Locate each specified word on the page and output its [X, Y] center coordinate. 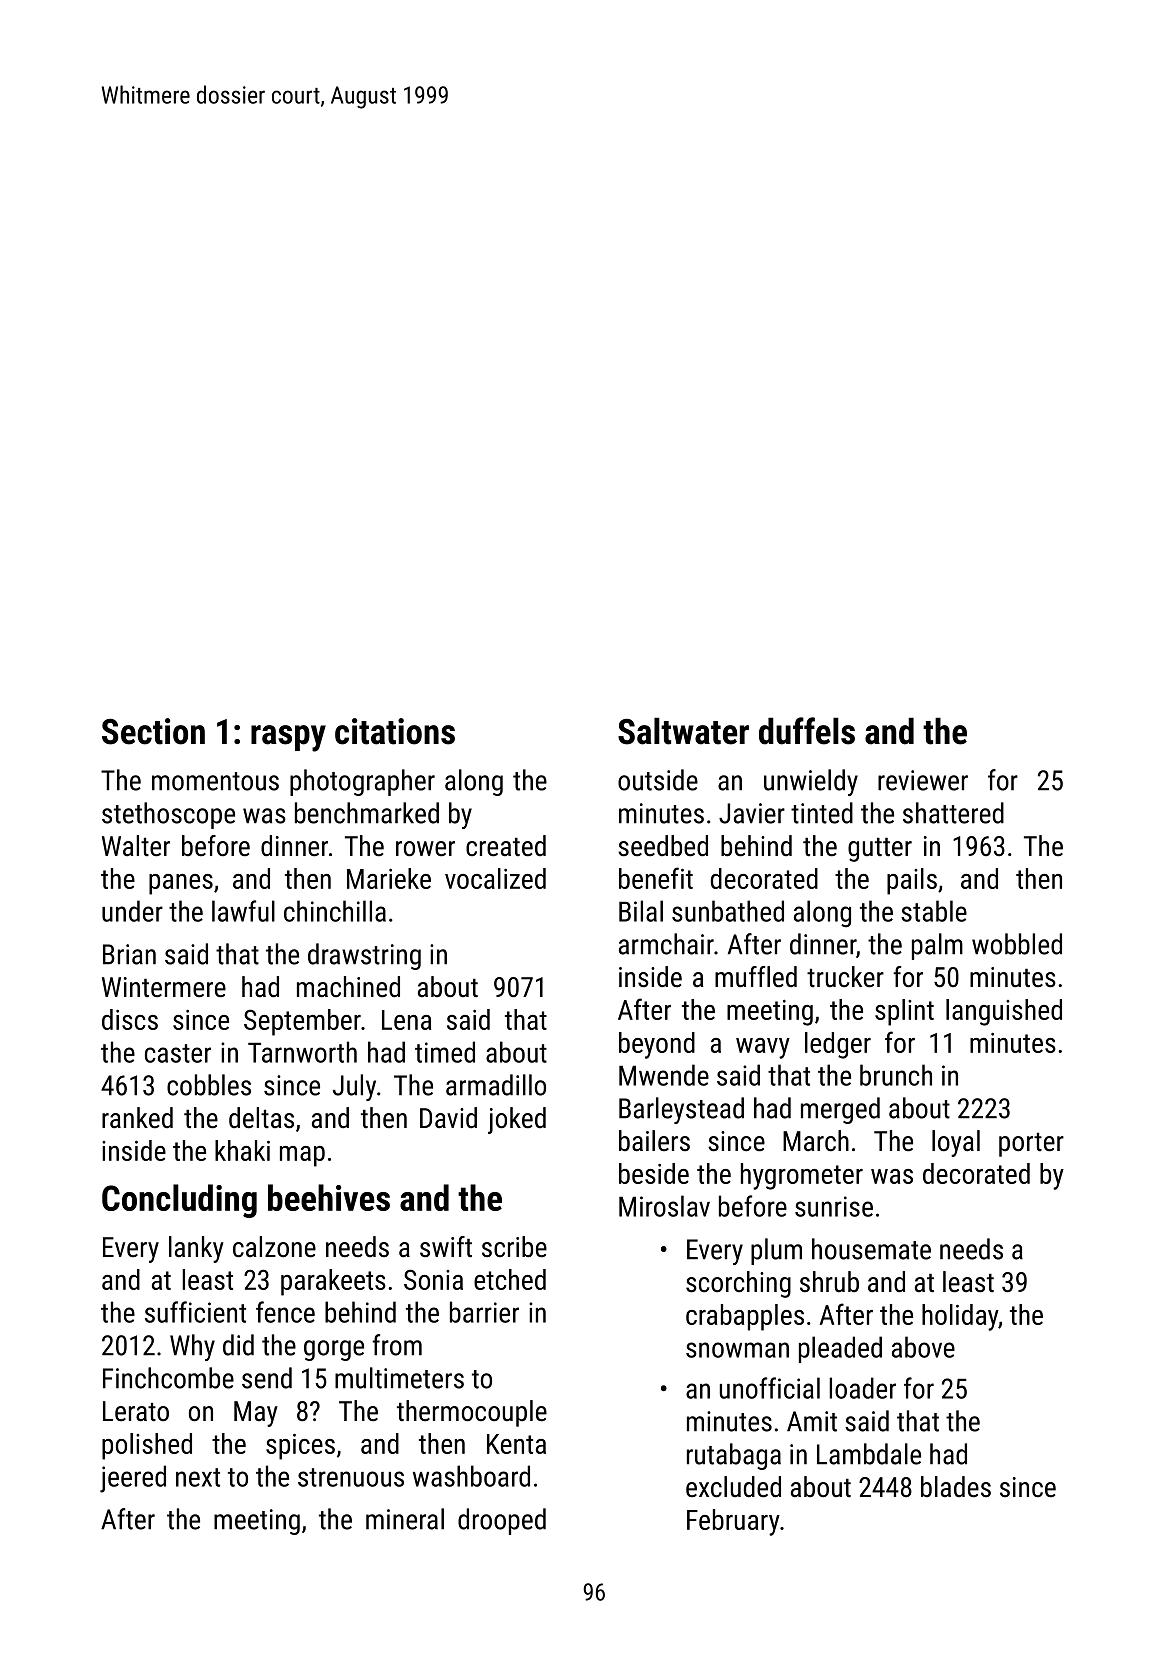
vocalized [495, 878]
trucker [845, 977]
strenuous [351, 1477]
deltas [261, 1118]
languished [1004, 1012]
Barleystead [681, 1110]
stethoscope [168, 815]
